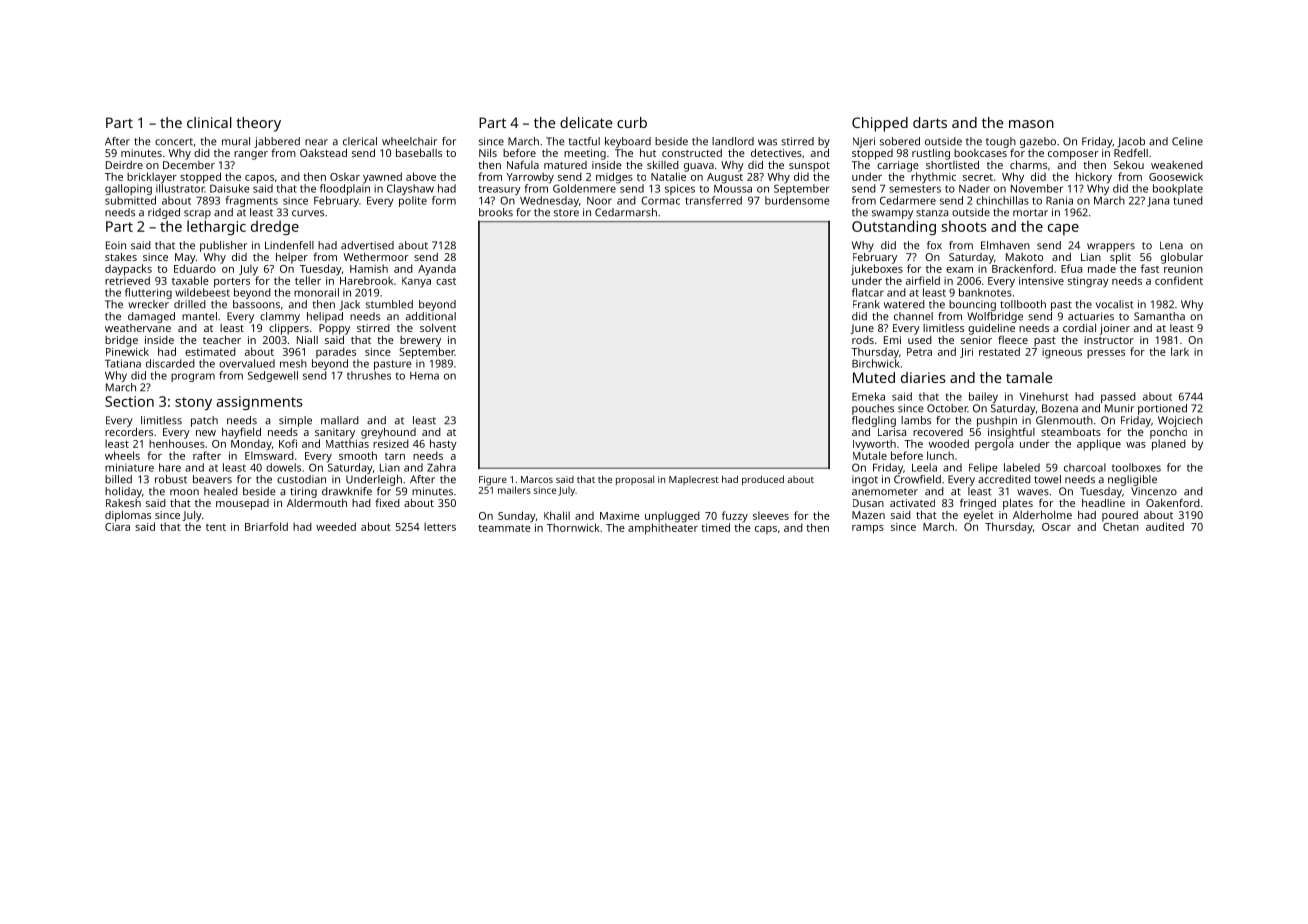 The image size is (1308, 924). I want to click on Chipped, so click(880, 124).
